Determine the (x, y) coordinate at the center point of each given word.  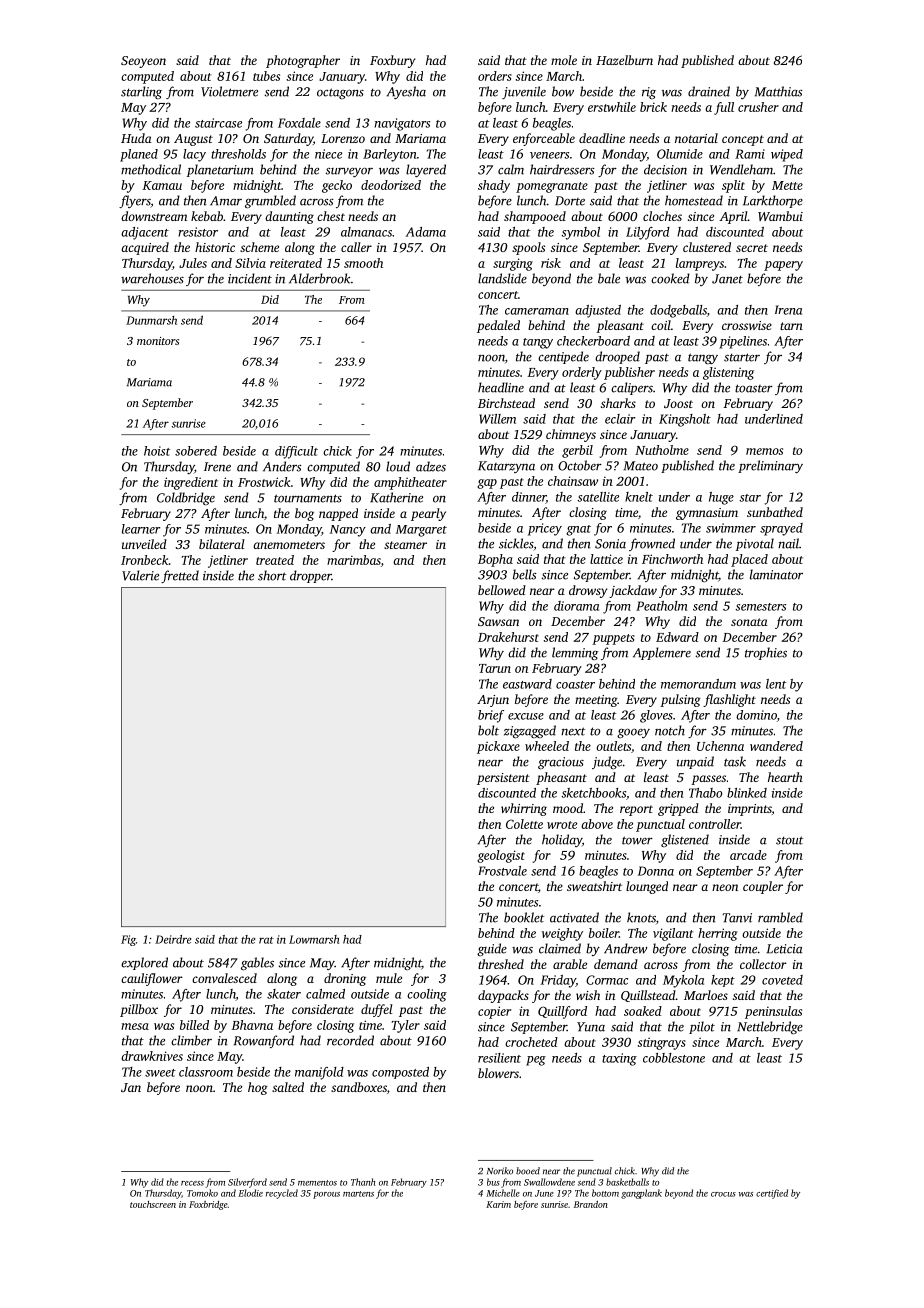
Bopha (495, 560)
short (272, 575)
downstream (154, 216)
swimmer (731, 528)
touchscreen (153, 1204)
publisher (629, 373)
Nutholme (662, 450)
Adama (426, 232)
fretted (180, 576)
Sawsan (498, 621)
